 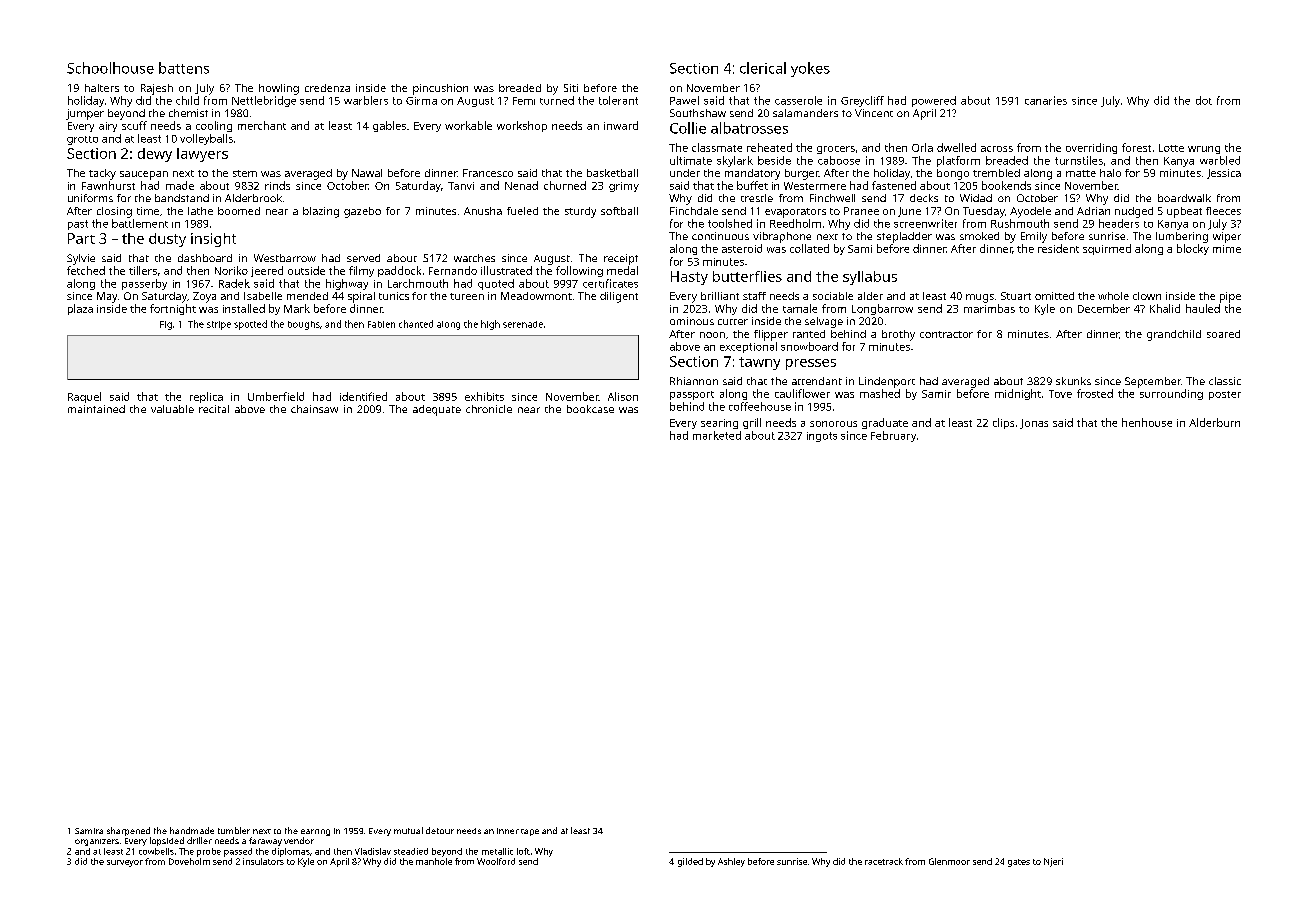 I want to click on henhouse, so click(x=1147, y=422).
